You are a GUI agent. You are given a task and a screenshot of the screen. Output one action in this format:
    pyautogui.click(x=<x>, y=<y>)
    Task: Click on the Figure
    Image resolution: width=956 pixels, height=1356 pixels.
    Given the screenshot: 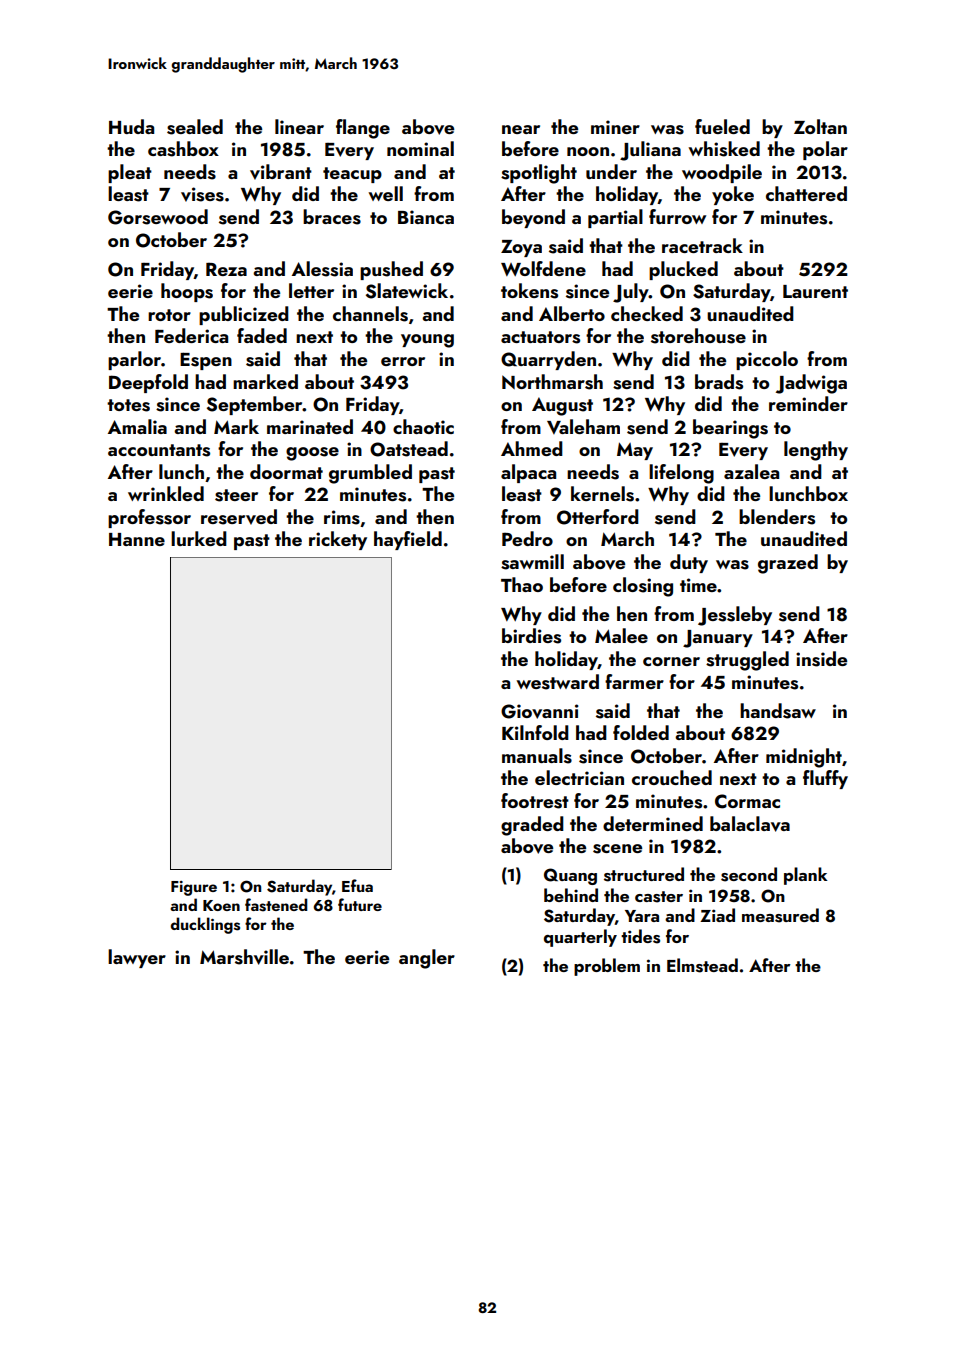 What is the action you would take?
    pyautogui.click(x=194, y=888)
